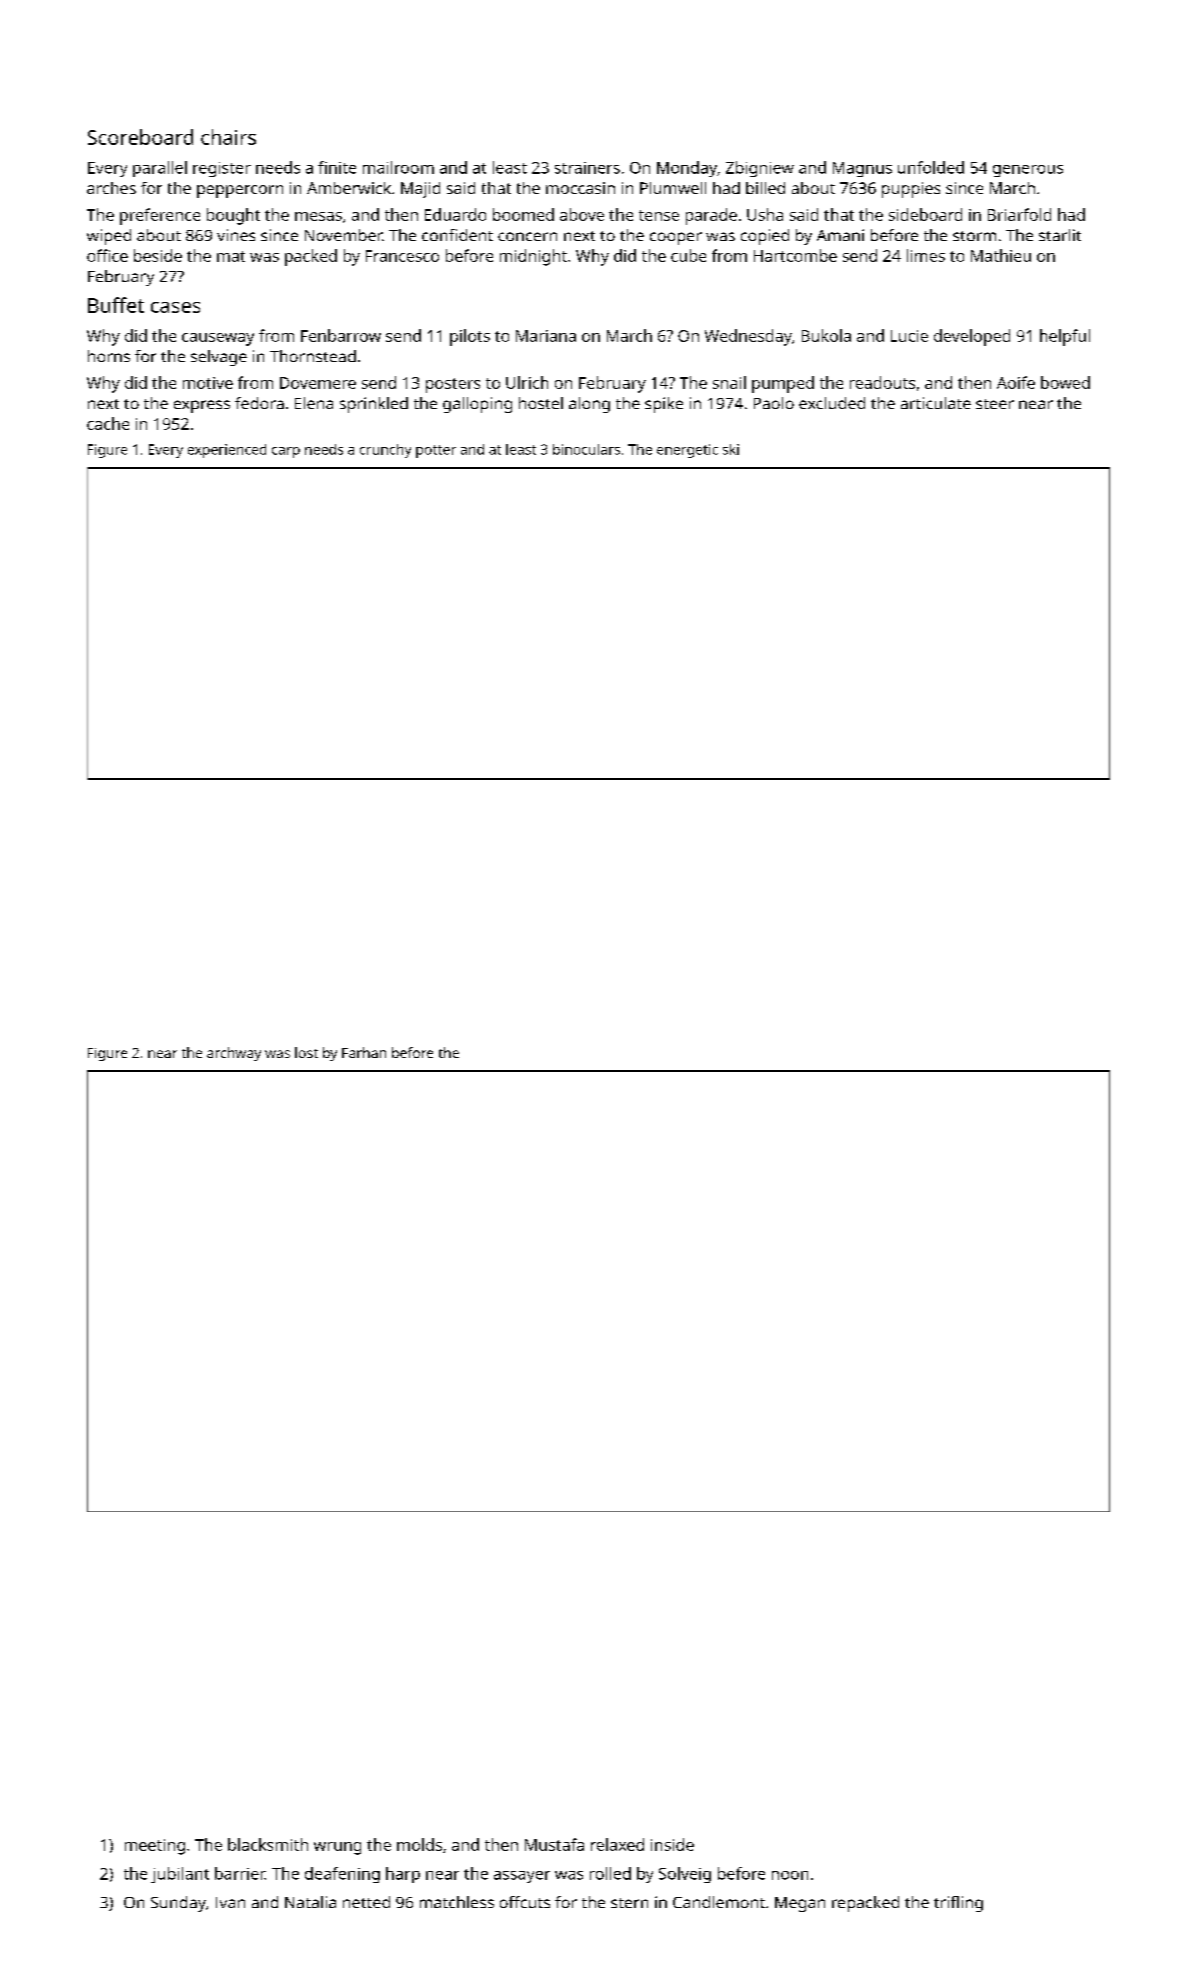  I want to click on stern, so click(629, 1903).
